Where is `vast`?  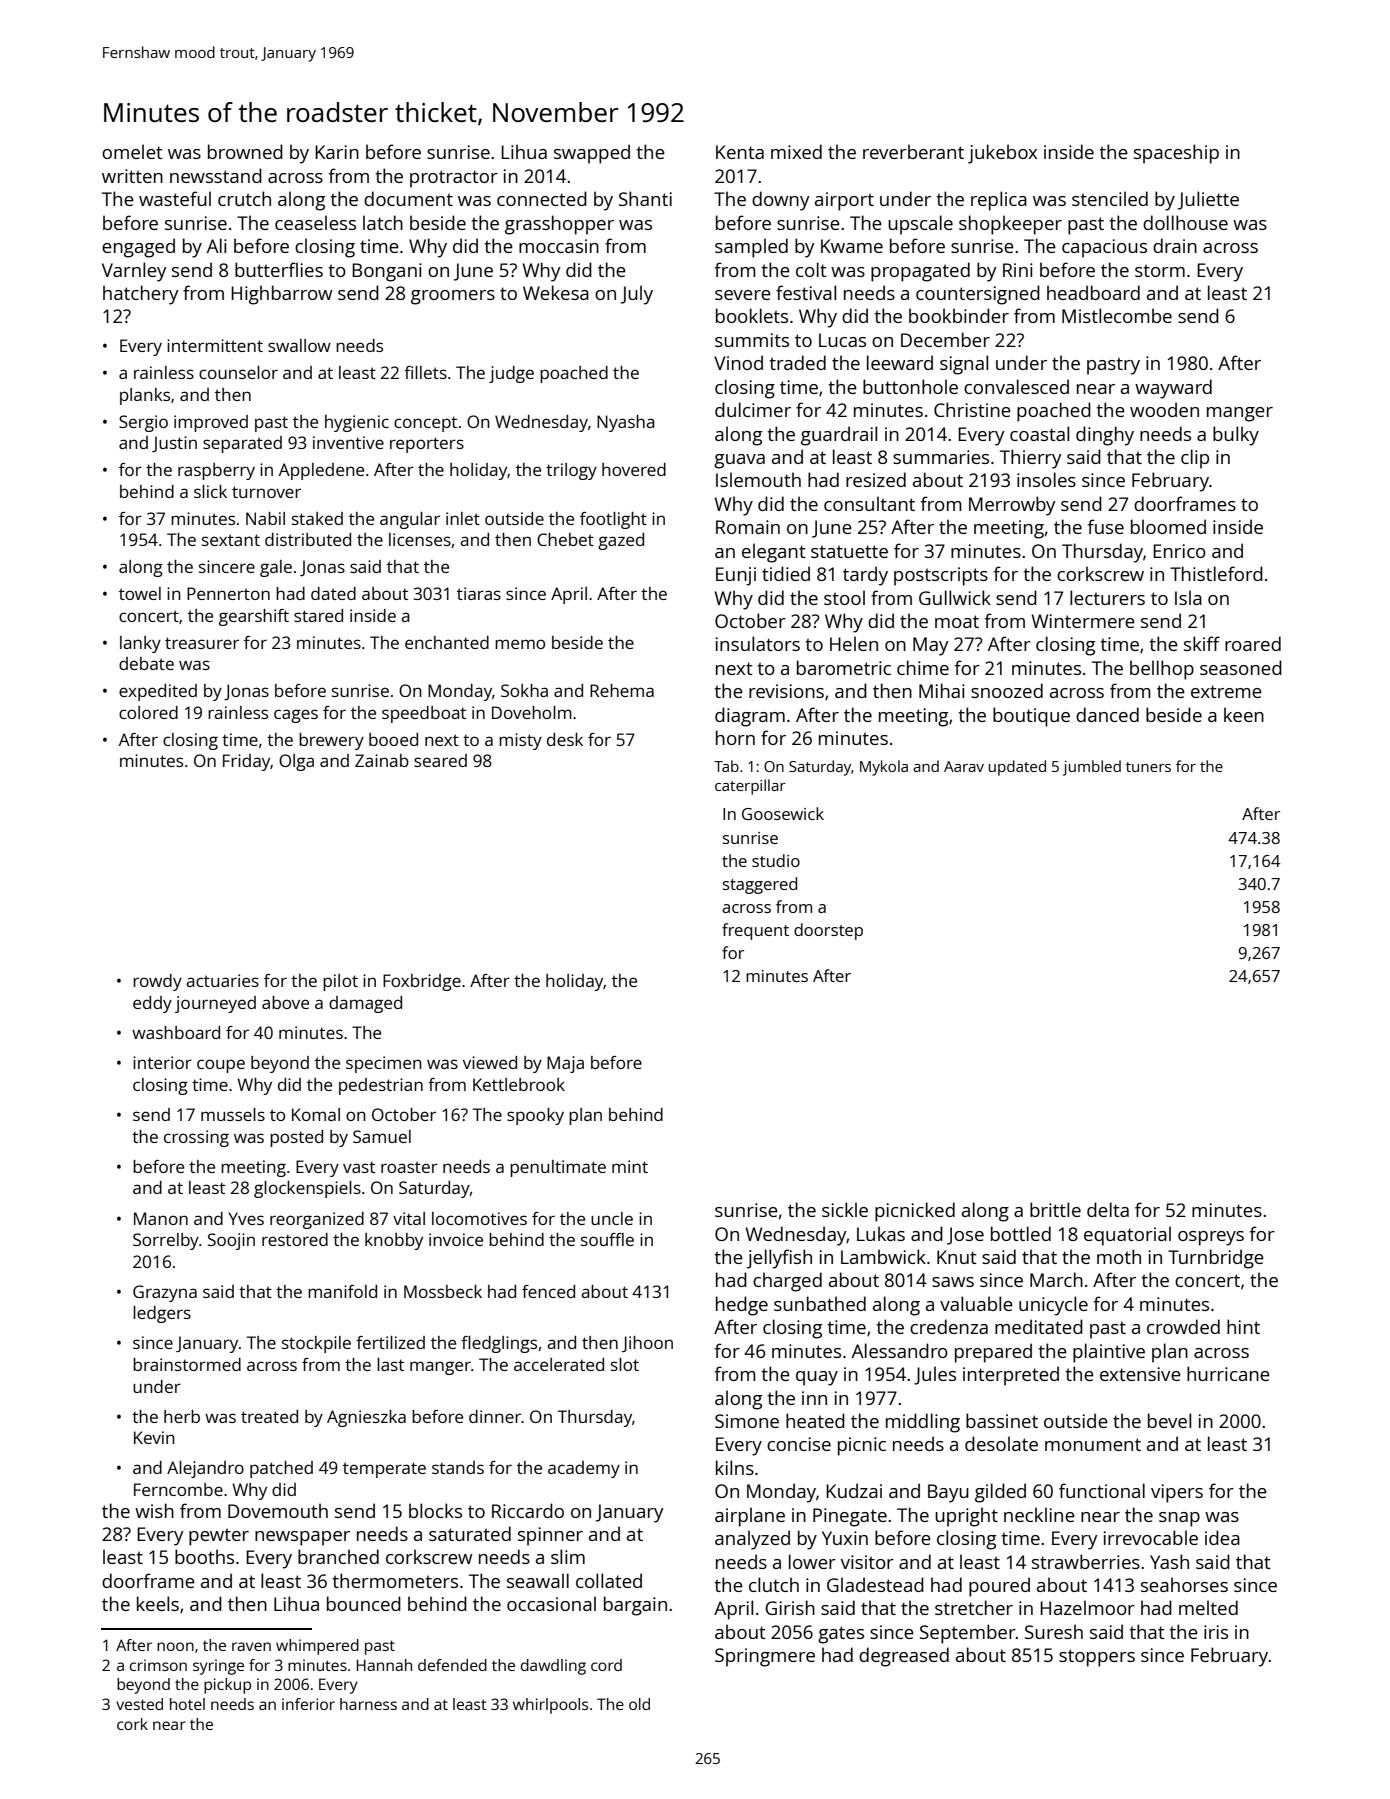
vast is located at coordinates (359, 1167).
